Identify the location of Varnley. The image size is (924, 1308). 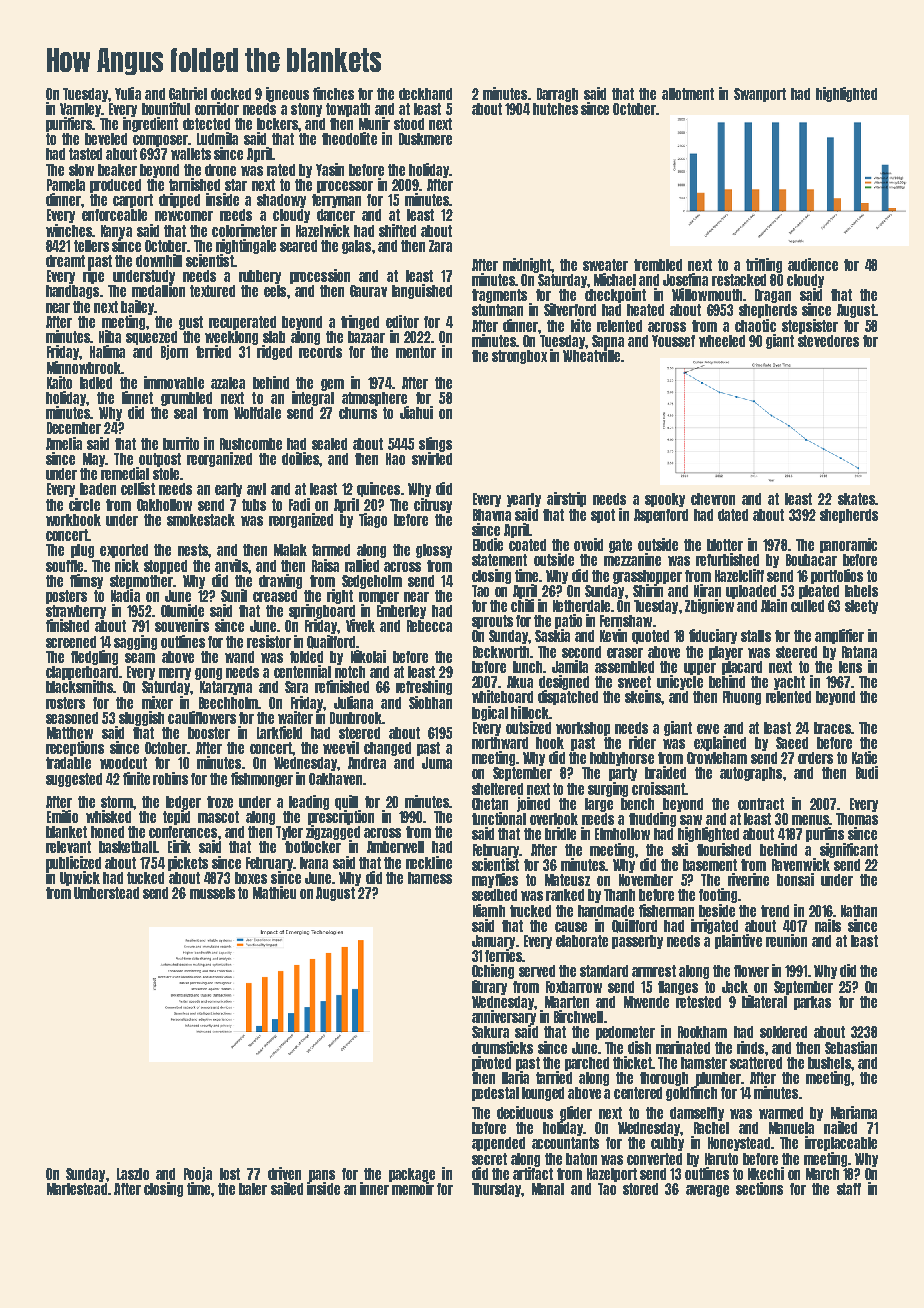
(80, 110).
